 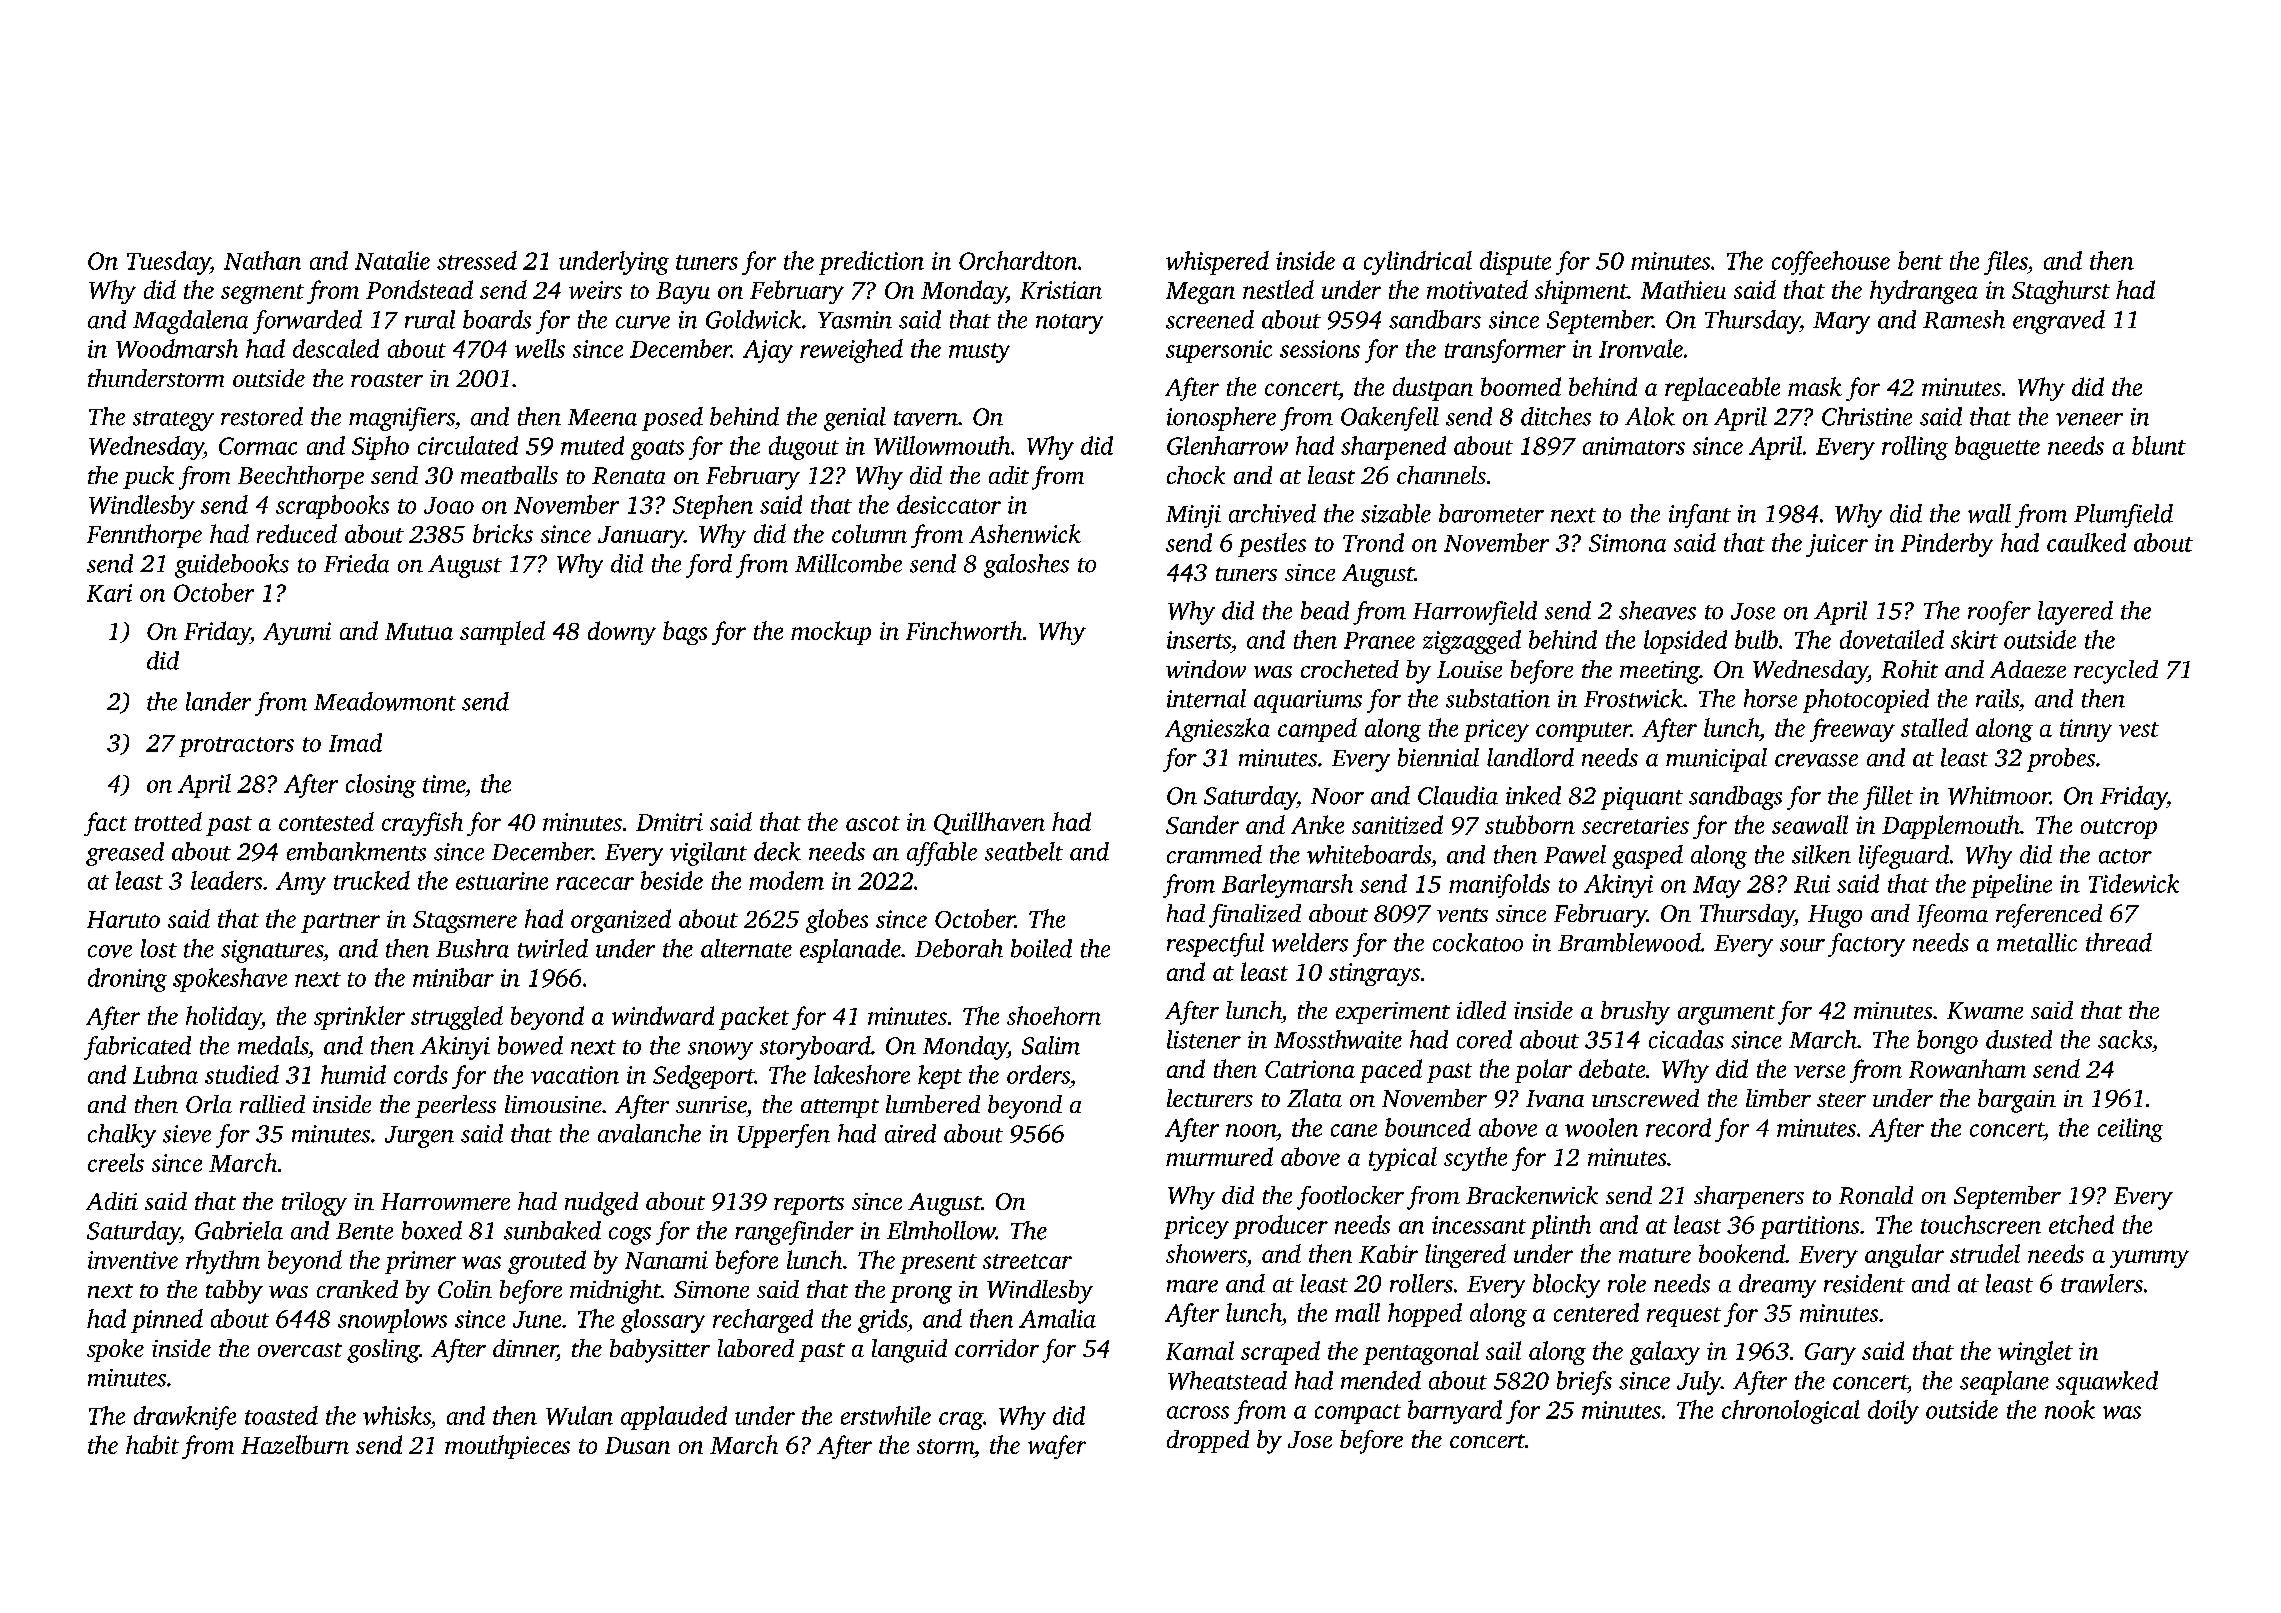 I want to click on dispute, so click(x=1515, y=263).
